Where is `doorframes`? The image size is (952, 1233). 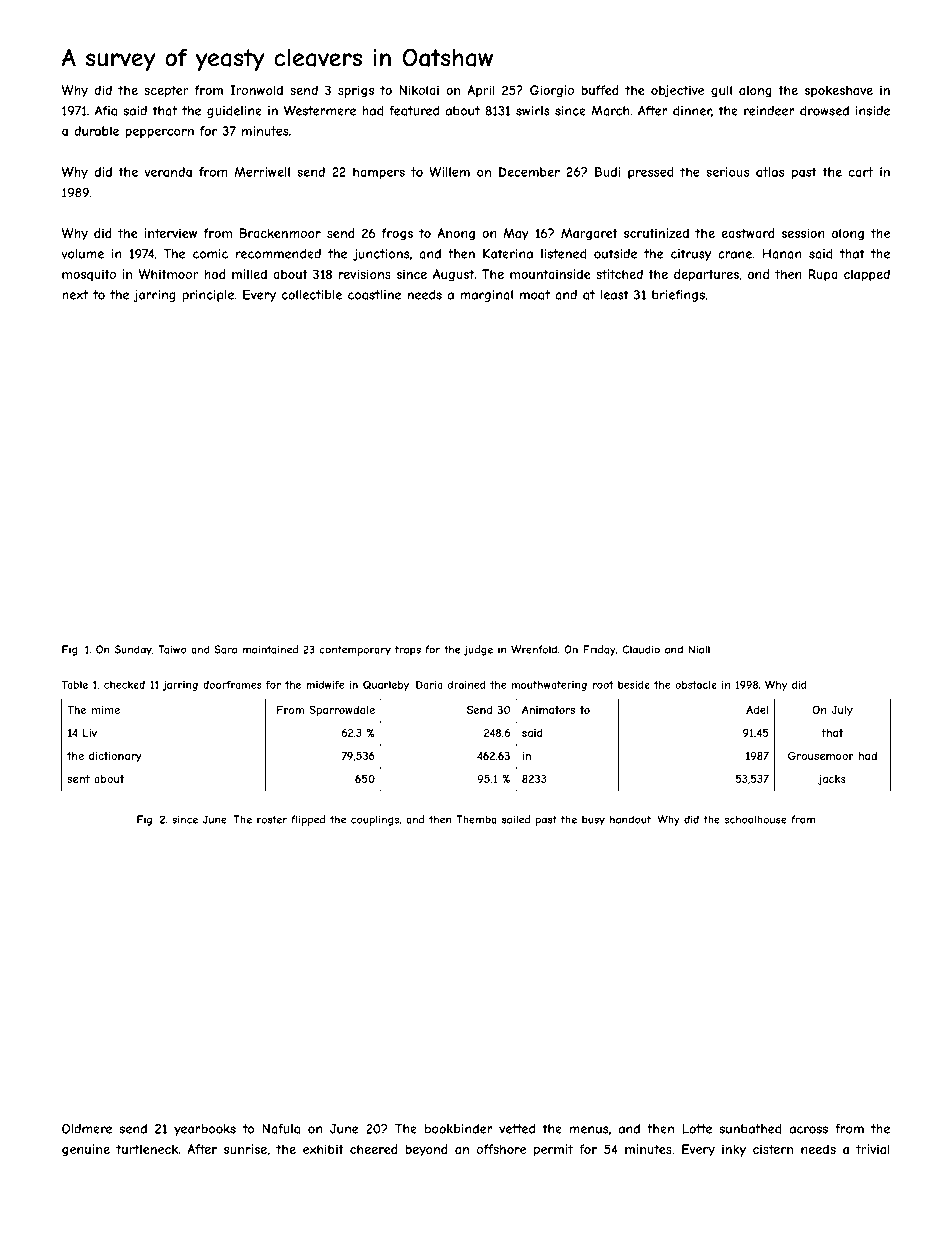 doorframes is located at coordinates (232, 684).
